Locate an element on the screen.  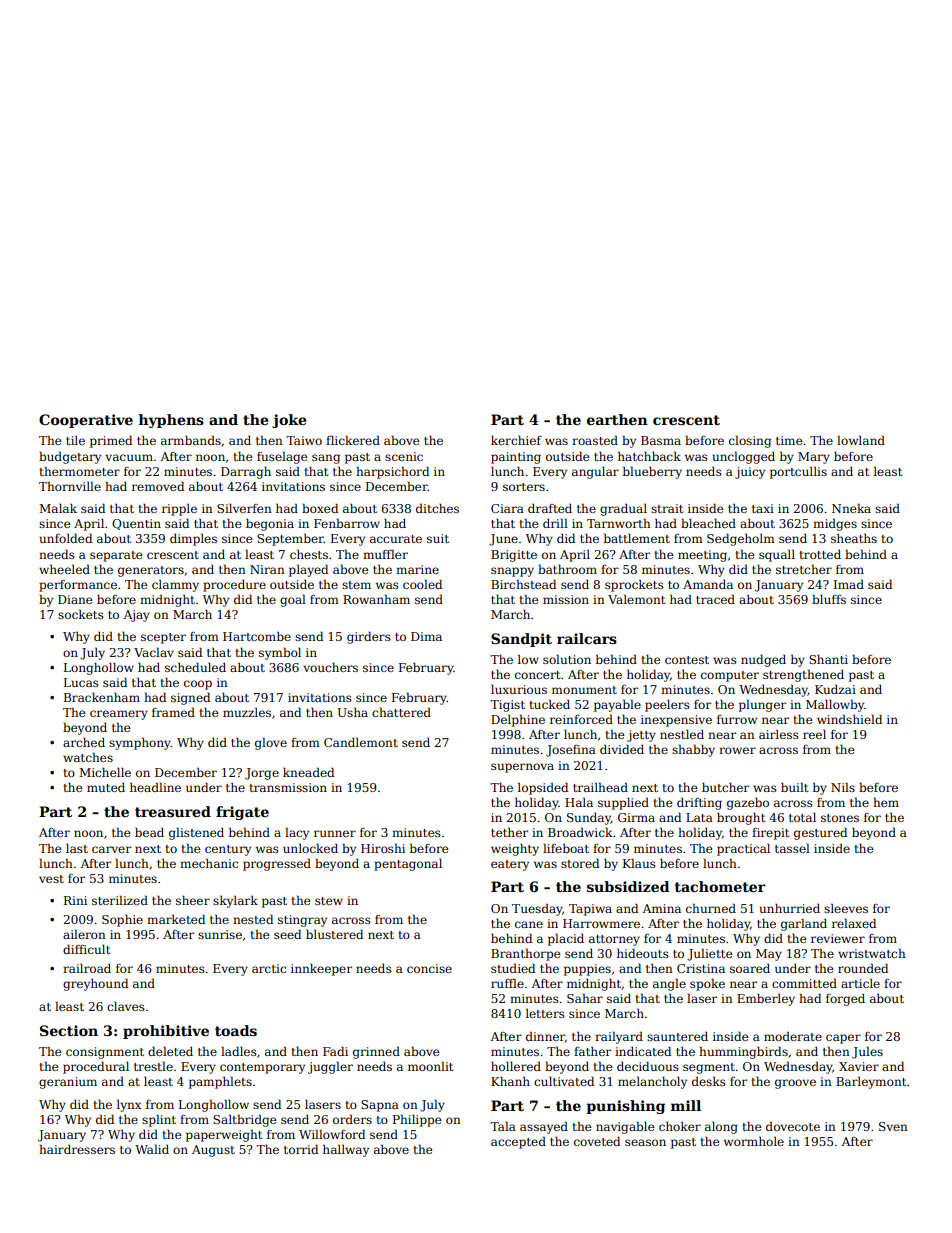
vouchers is located at coordinates (330, 667).
